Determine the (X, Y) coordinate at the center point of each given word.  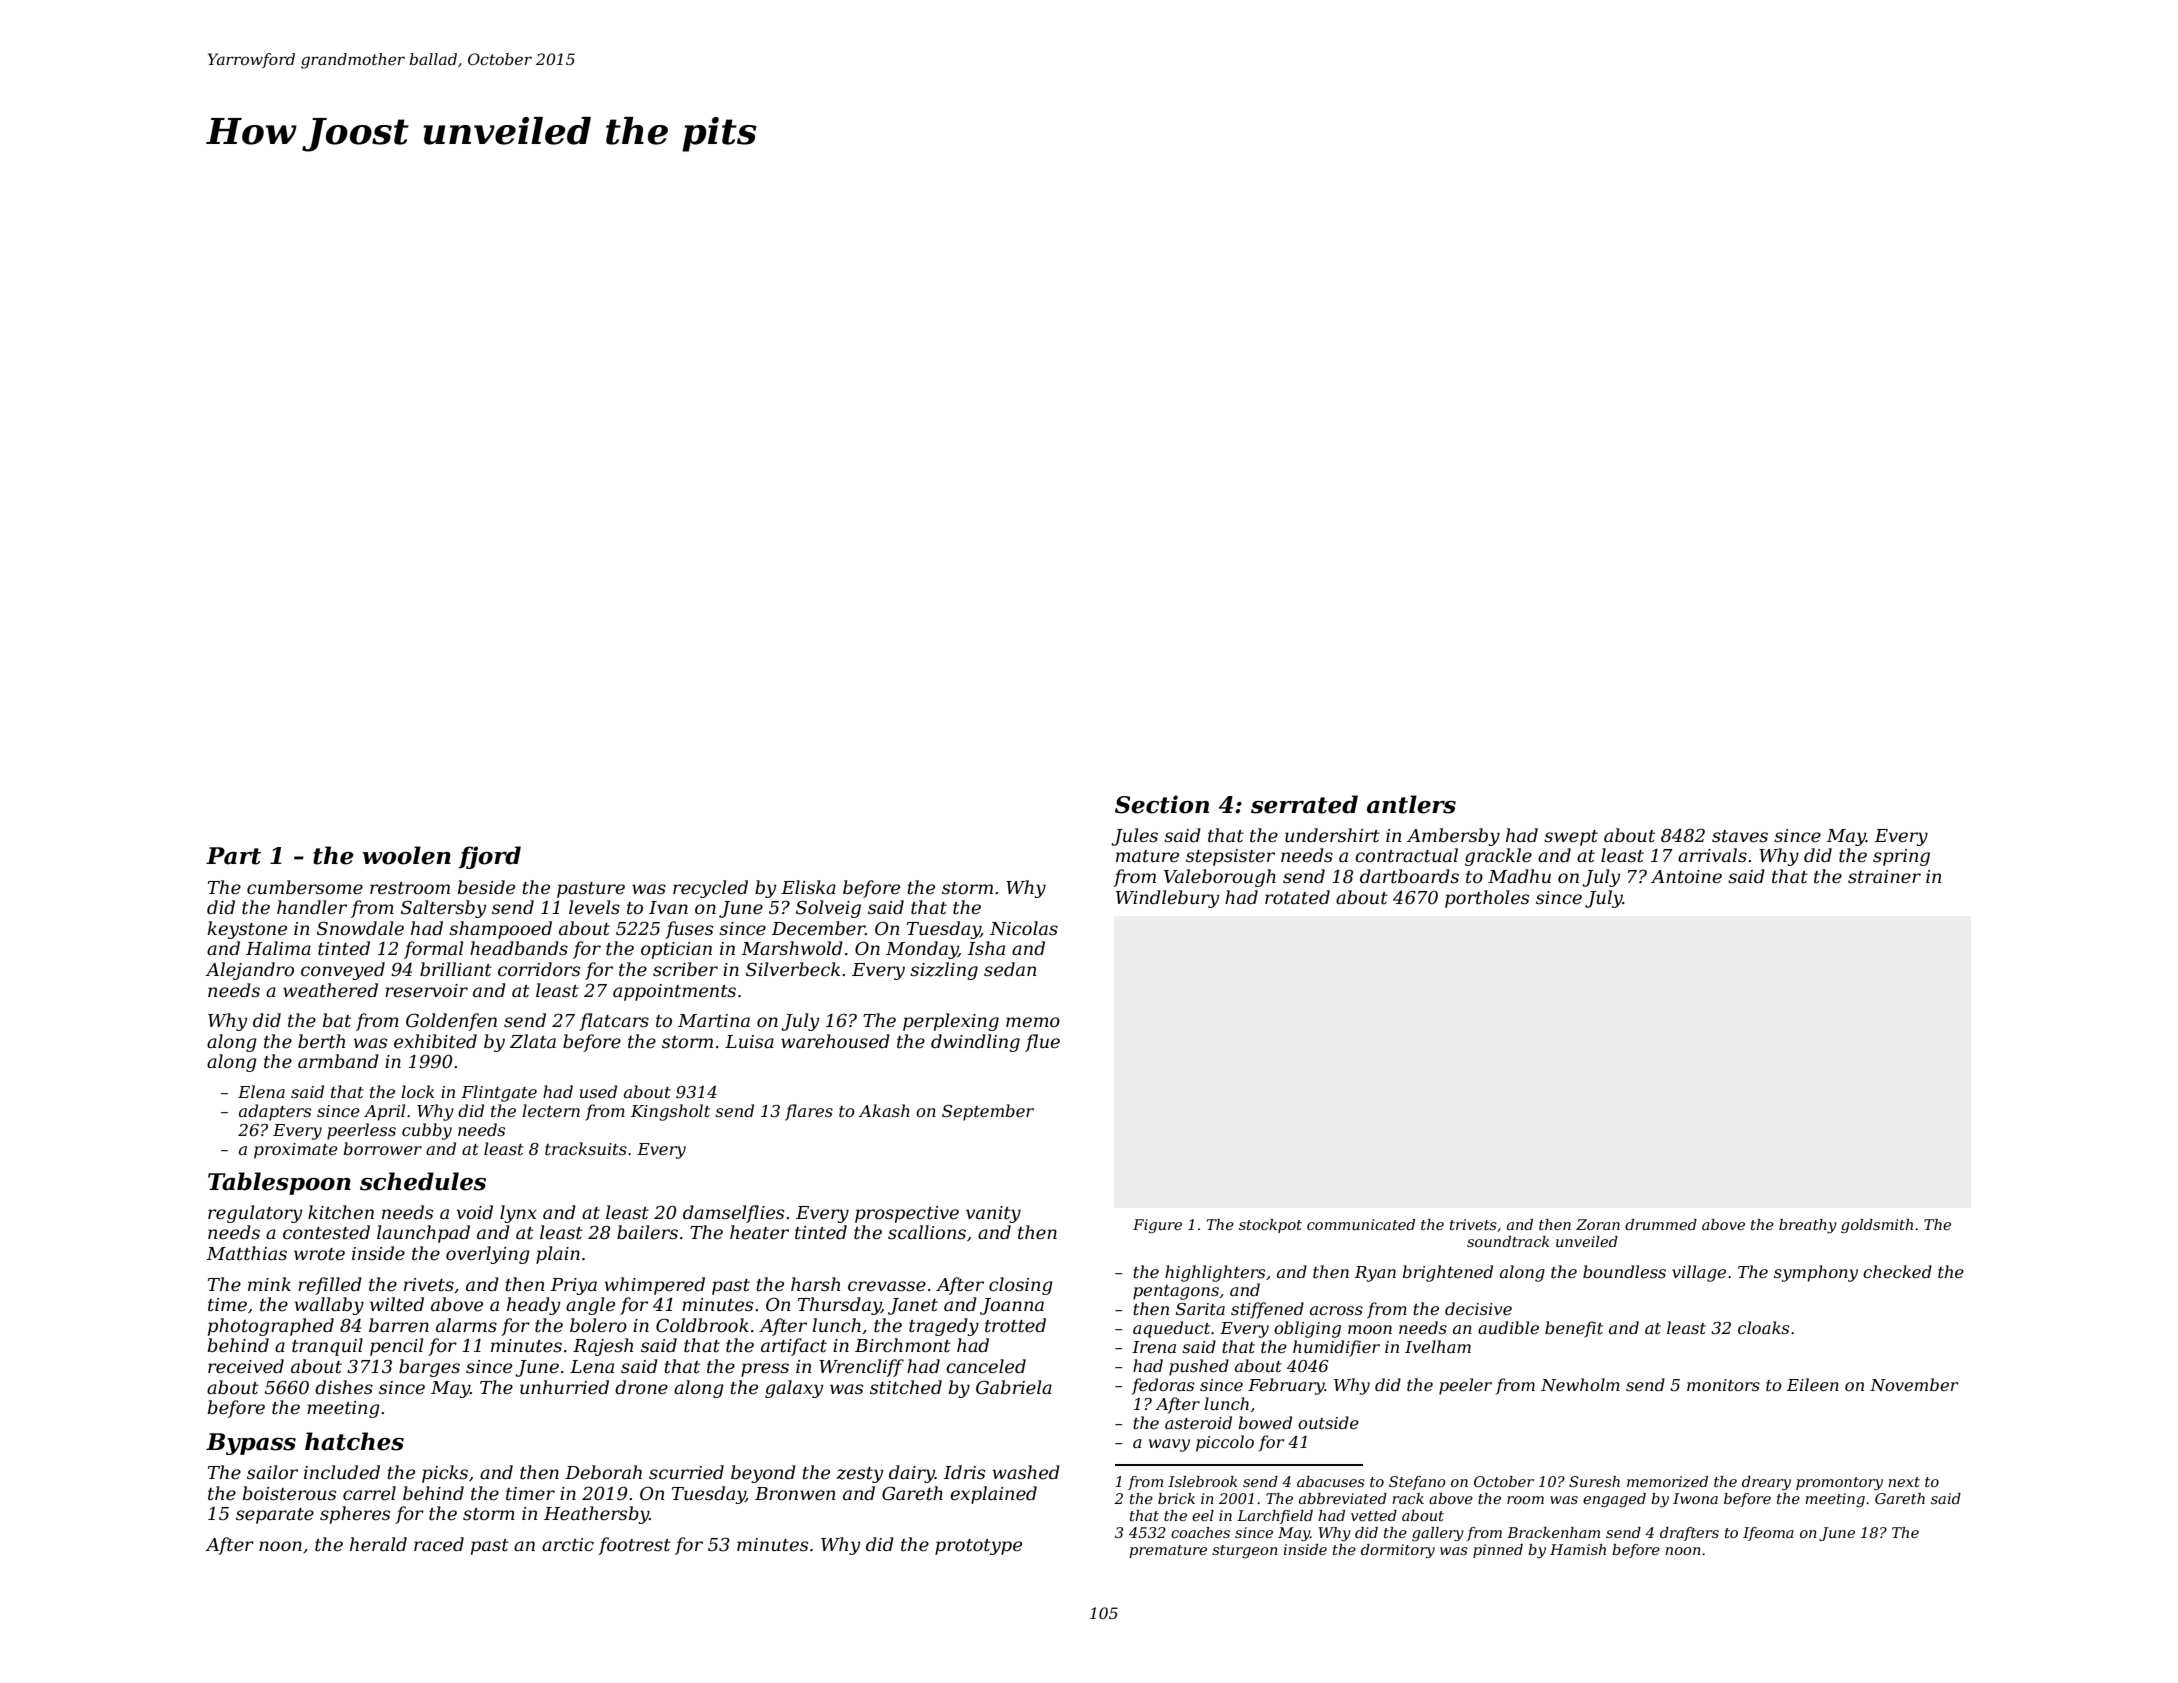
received (246, 1366)
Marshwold (792, 948)
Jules (1134, 837)
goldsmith (1877, 1226)
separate (275, 1516)
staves (1740, 836)
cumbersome (305, 887)
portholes (1487, 899)
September (988, 1112)
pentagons (1176, 1292)
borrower (382, 1148)
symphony (1816, 1273)
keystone (247, 930)
